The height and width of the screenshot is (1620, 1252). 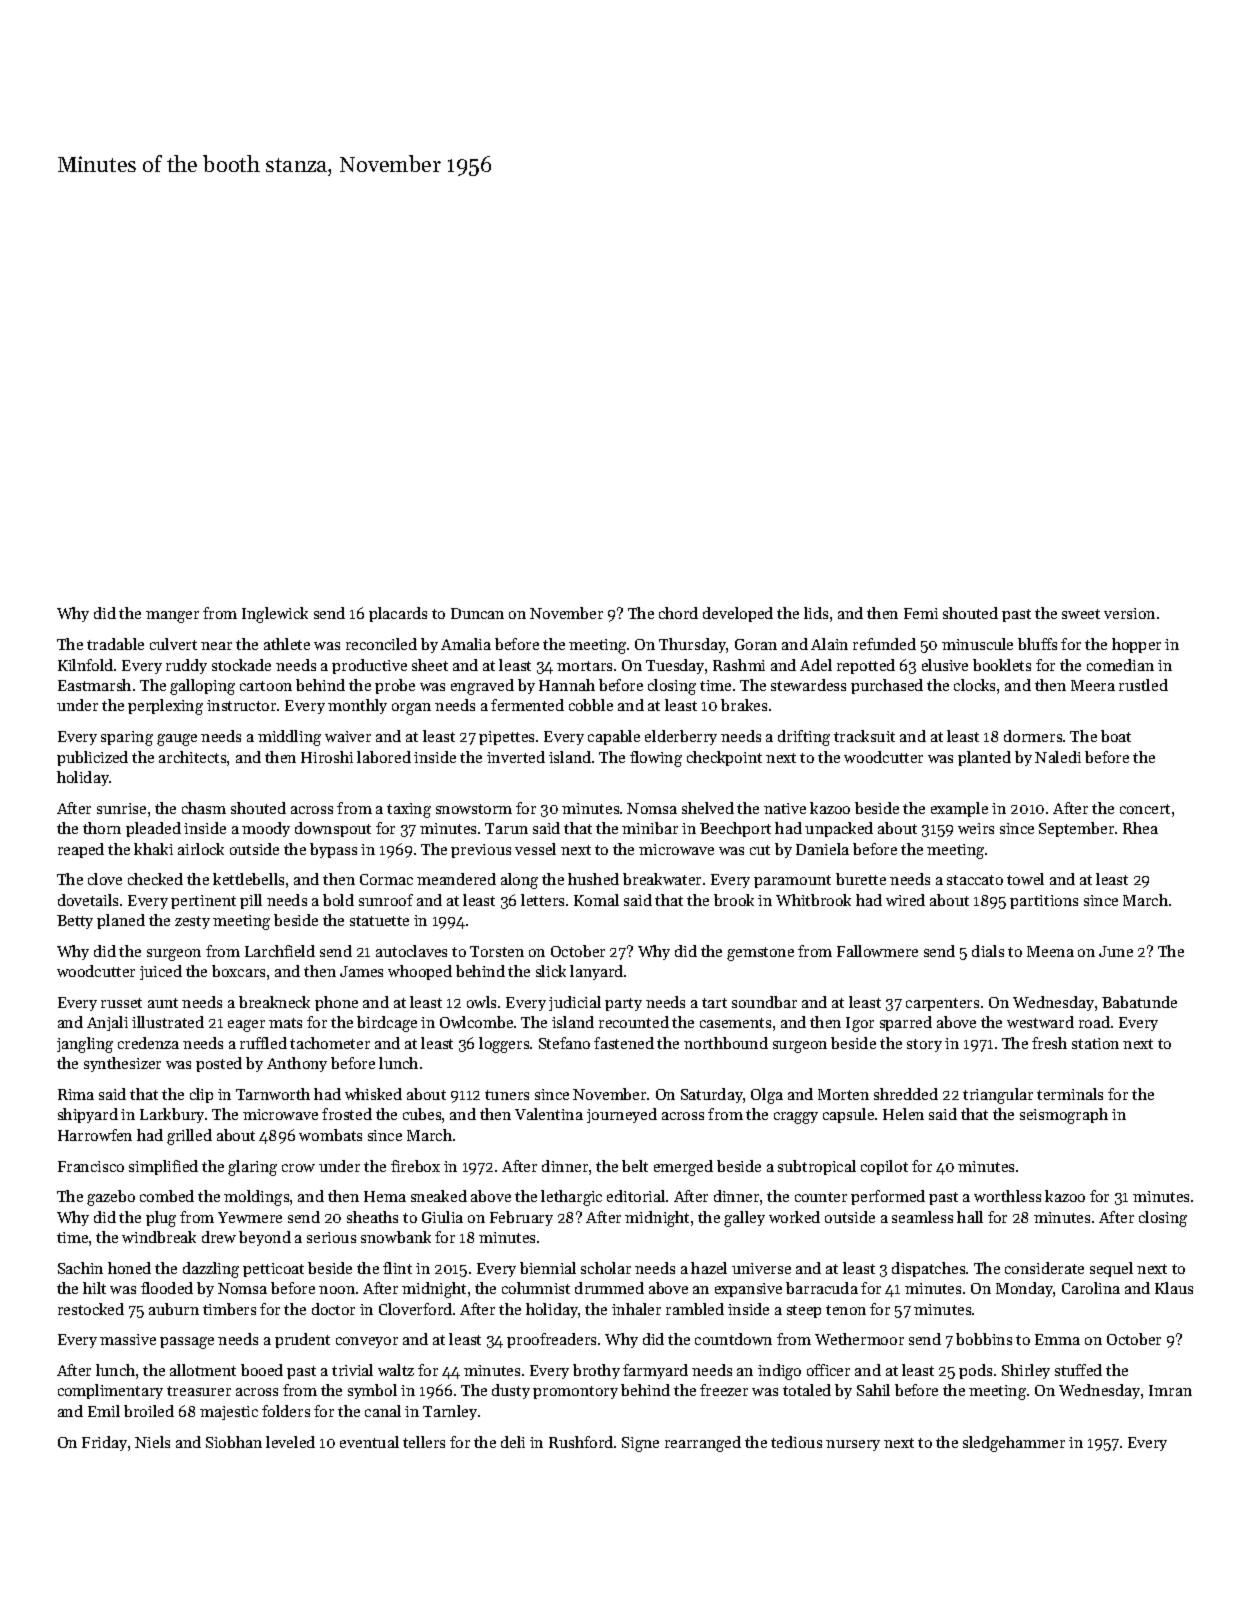 I want to click on Siobhan, so click(x=234, y=1442).
